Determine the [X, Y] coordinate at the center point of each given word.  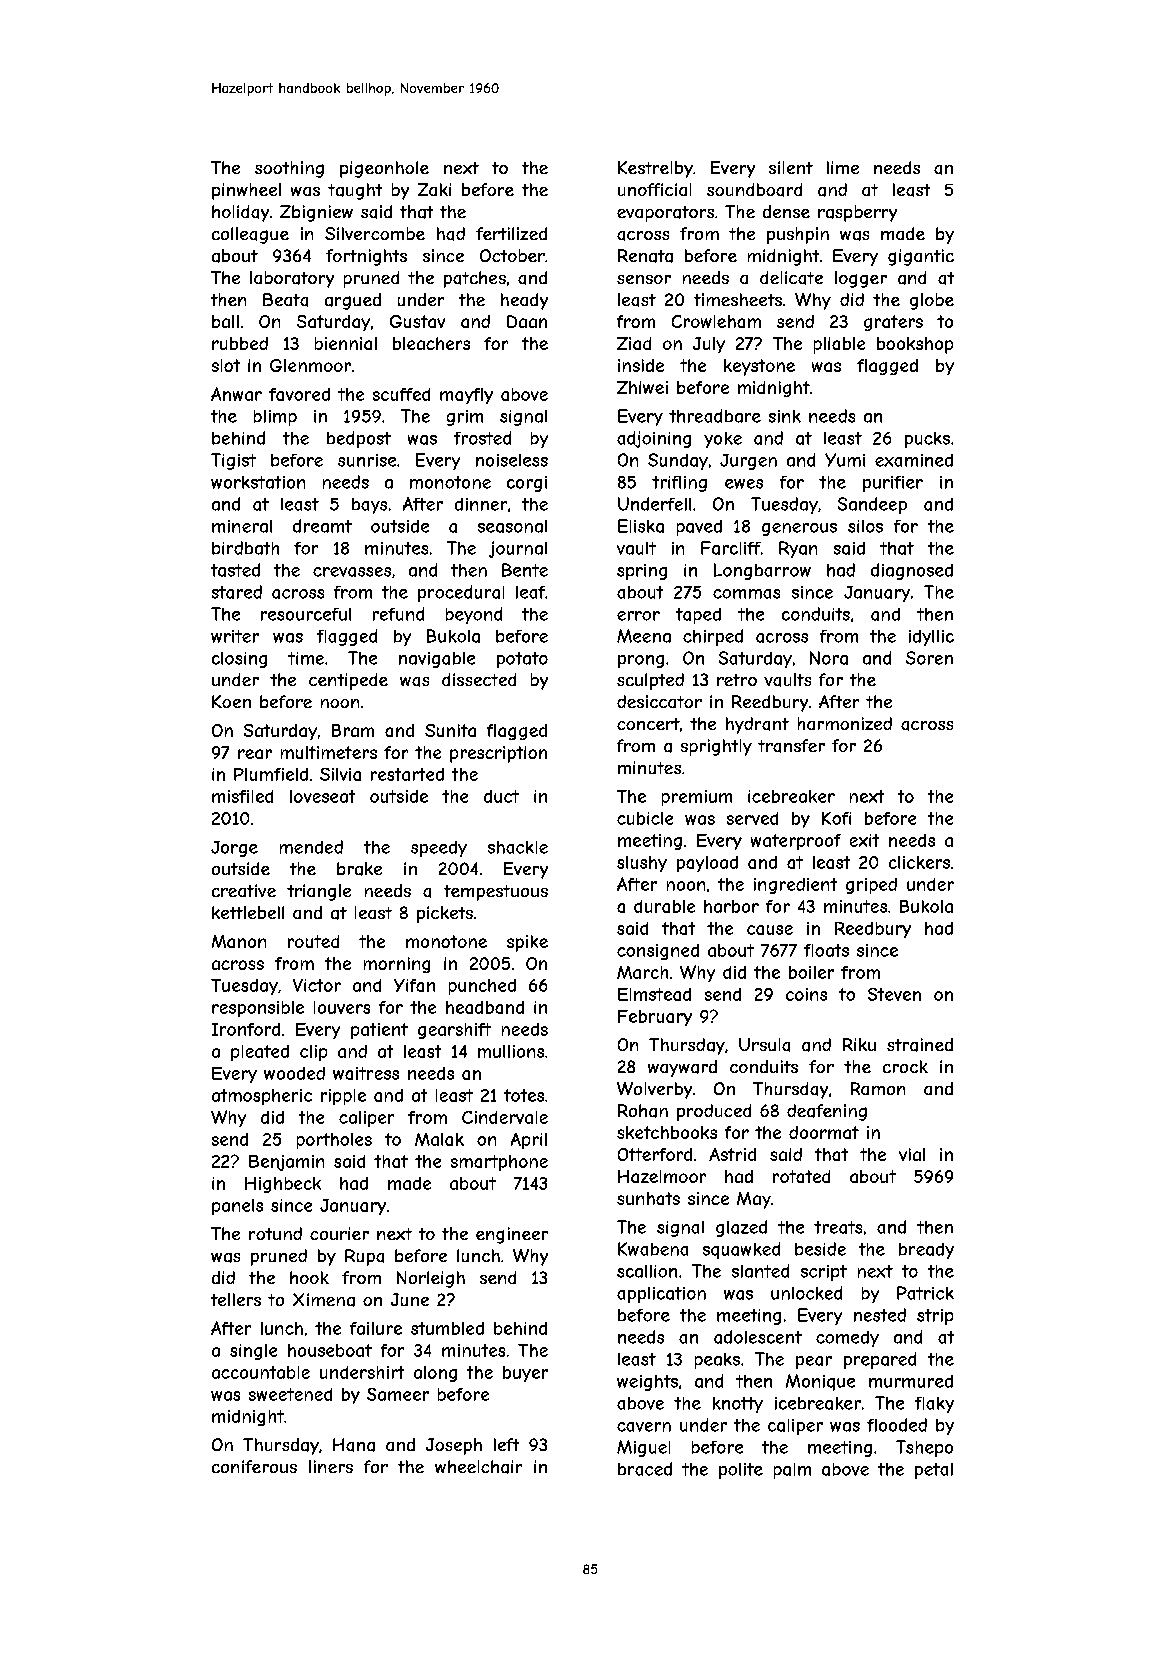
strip [935, 1317]
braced [645, 1469]
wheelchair [478, 1467]
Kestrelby [655, 169]
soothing [289, 169]
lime [843, 167]
